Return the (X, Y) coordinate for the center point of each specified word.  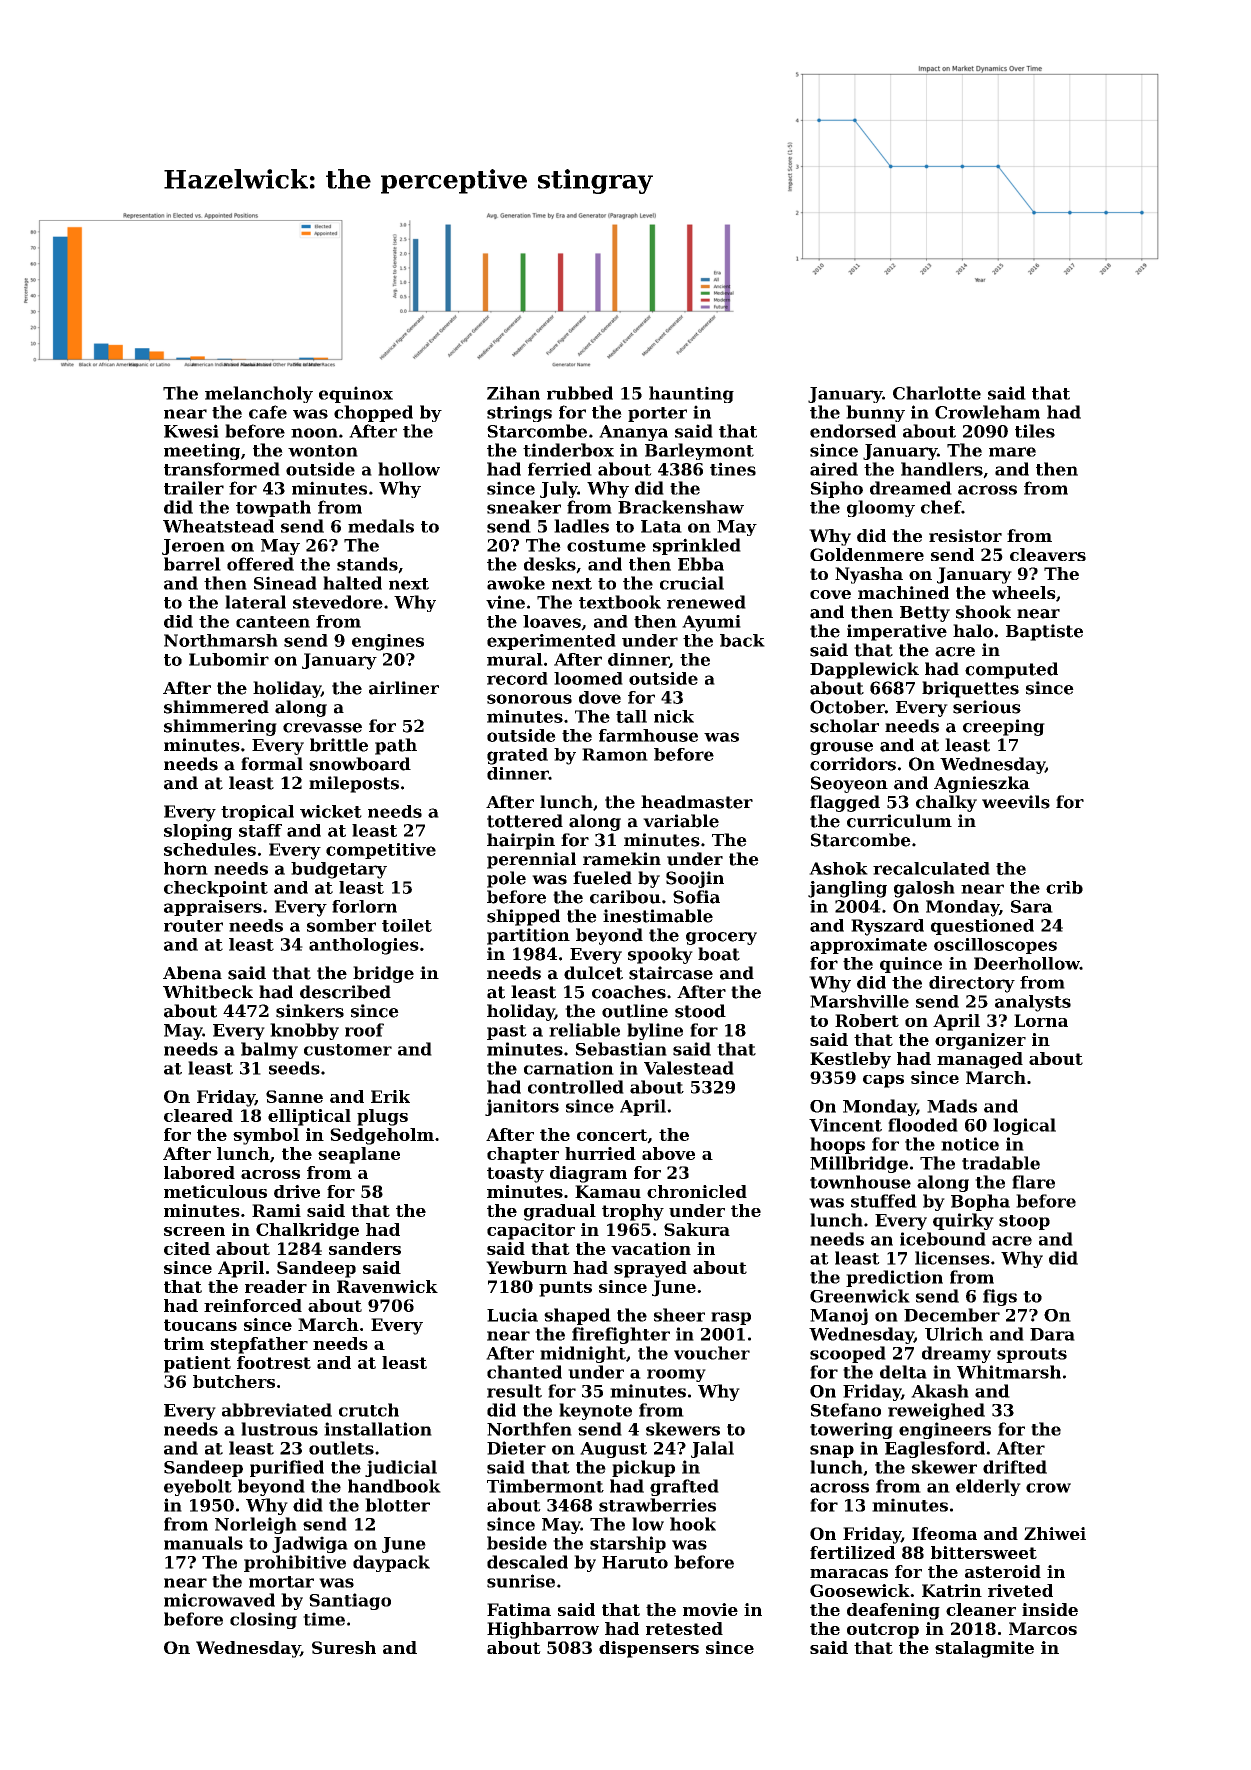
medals (381, 526)
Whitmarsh (1009, 1372)
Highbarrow (543, 1630)
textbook (620, 602)
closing (263, 1620)
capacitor (531, 1231)
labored (199, 1172)
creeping (1004, 727)
